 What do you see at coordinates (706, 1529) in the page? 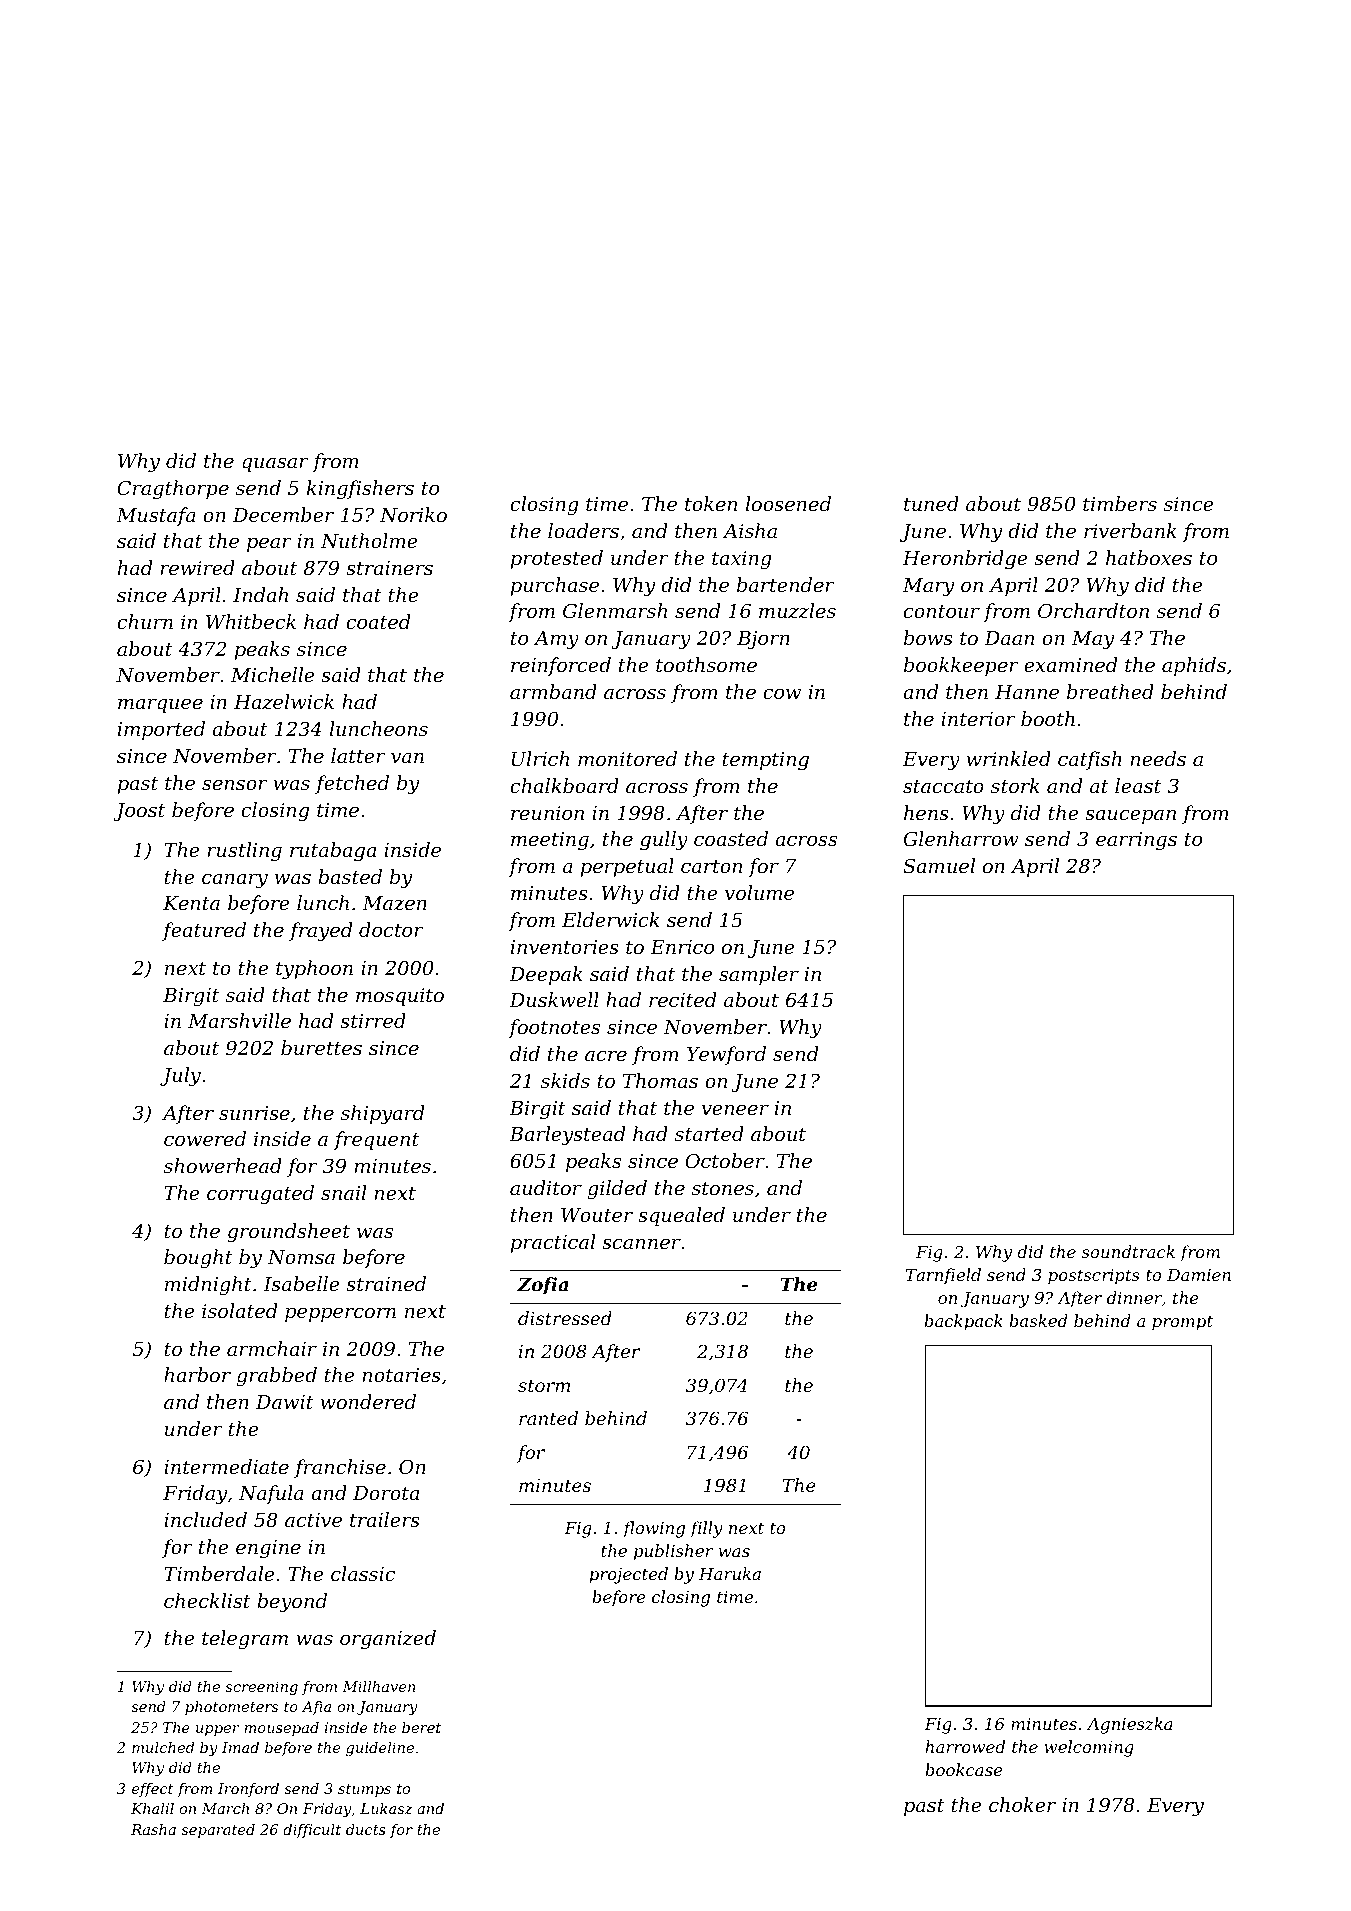
I see `filly` at bounding box center [706, 1529].
